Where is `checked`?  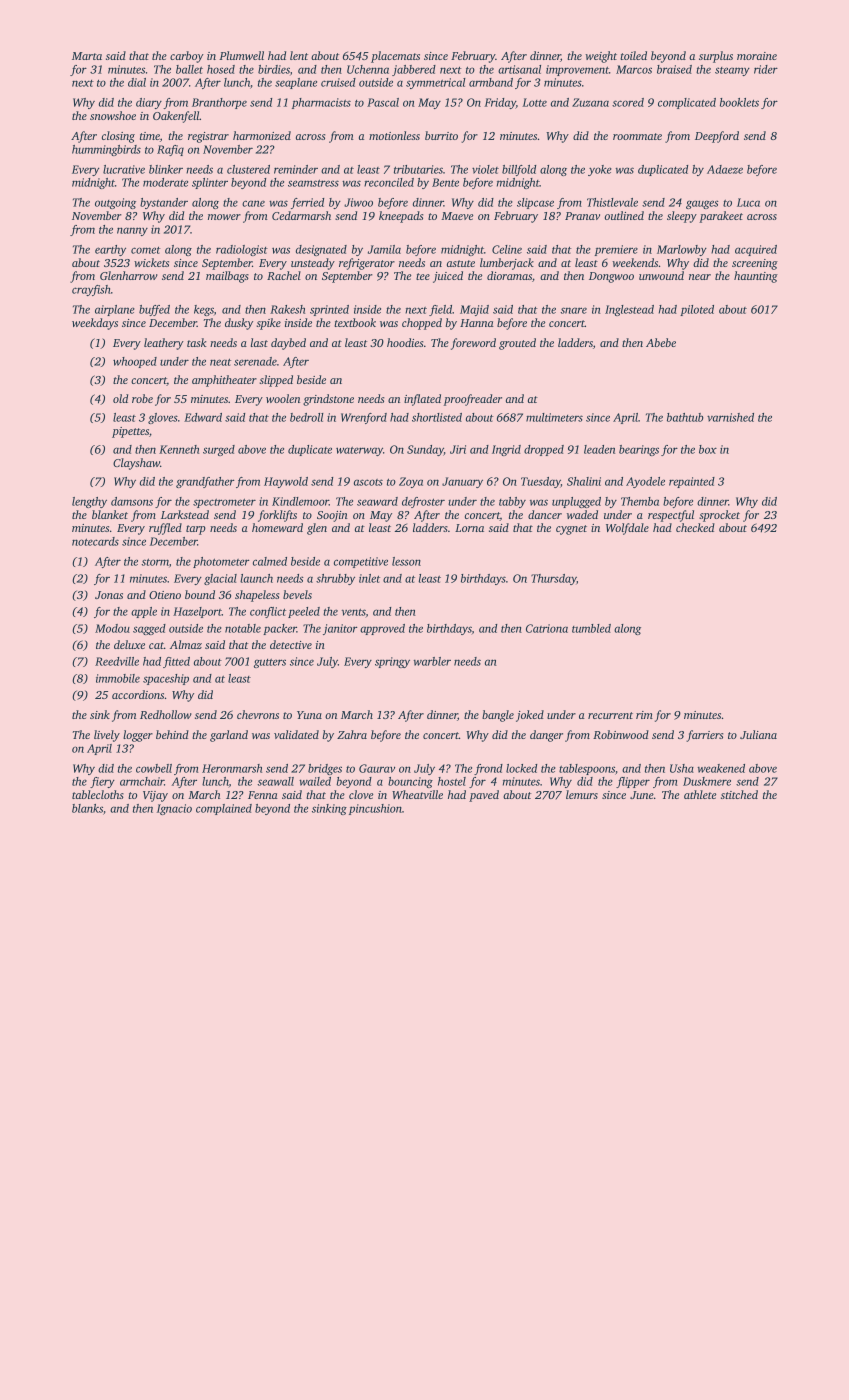 checked is located at coordinates (695, 527).
